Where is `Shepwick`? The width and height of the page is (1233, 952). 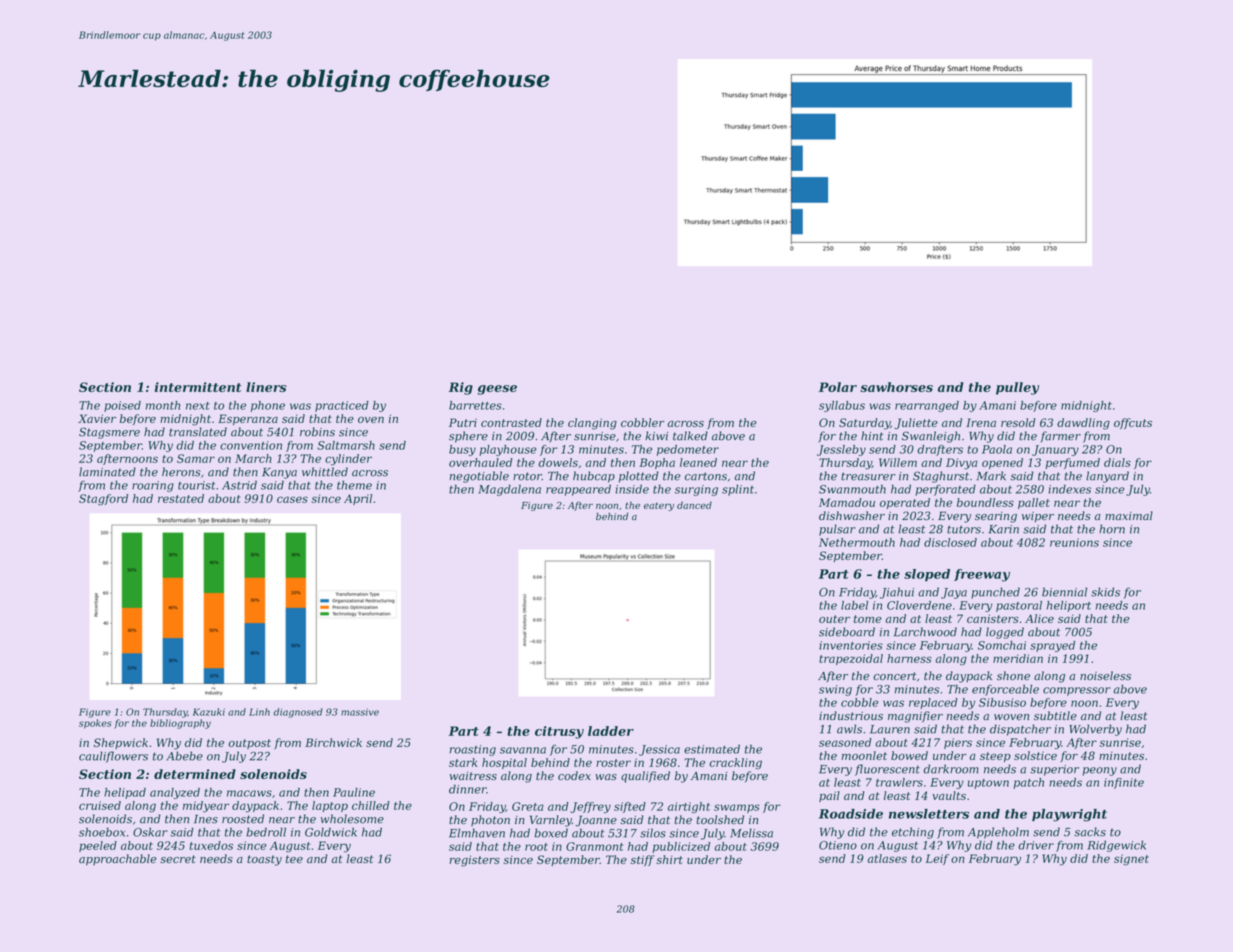
Shepwick is located at coordinates (121, 743).
